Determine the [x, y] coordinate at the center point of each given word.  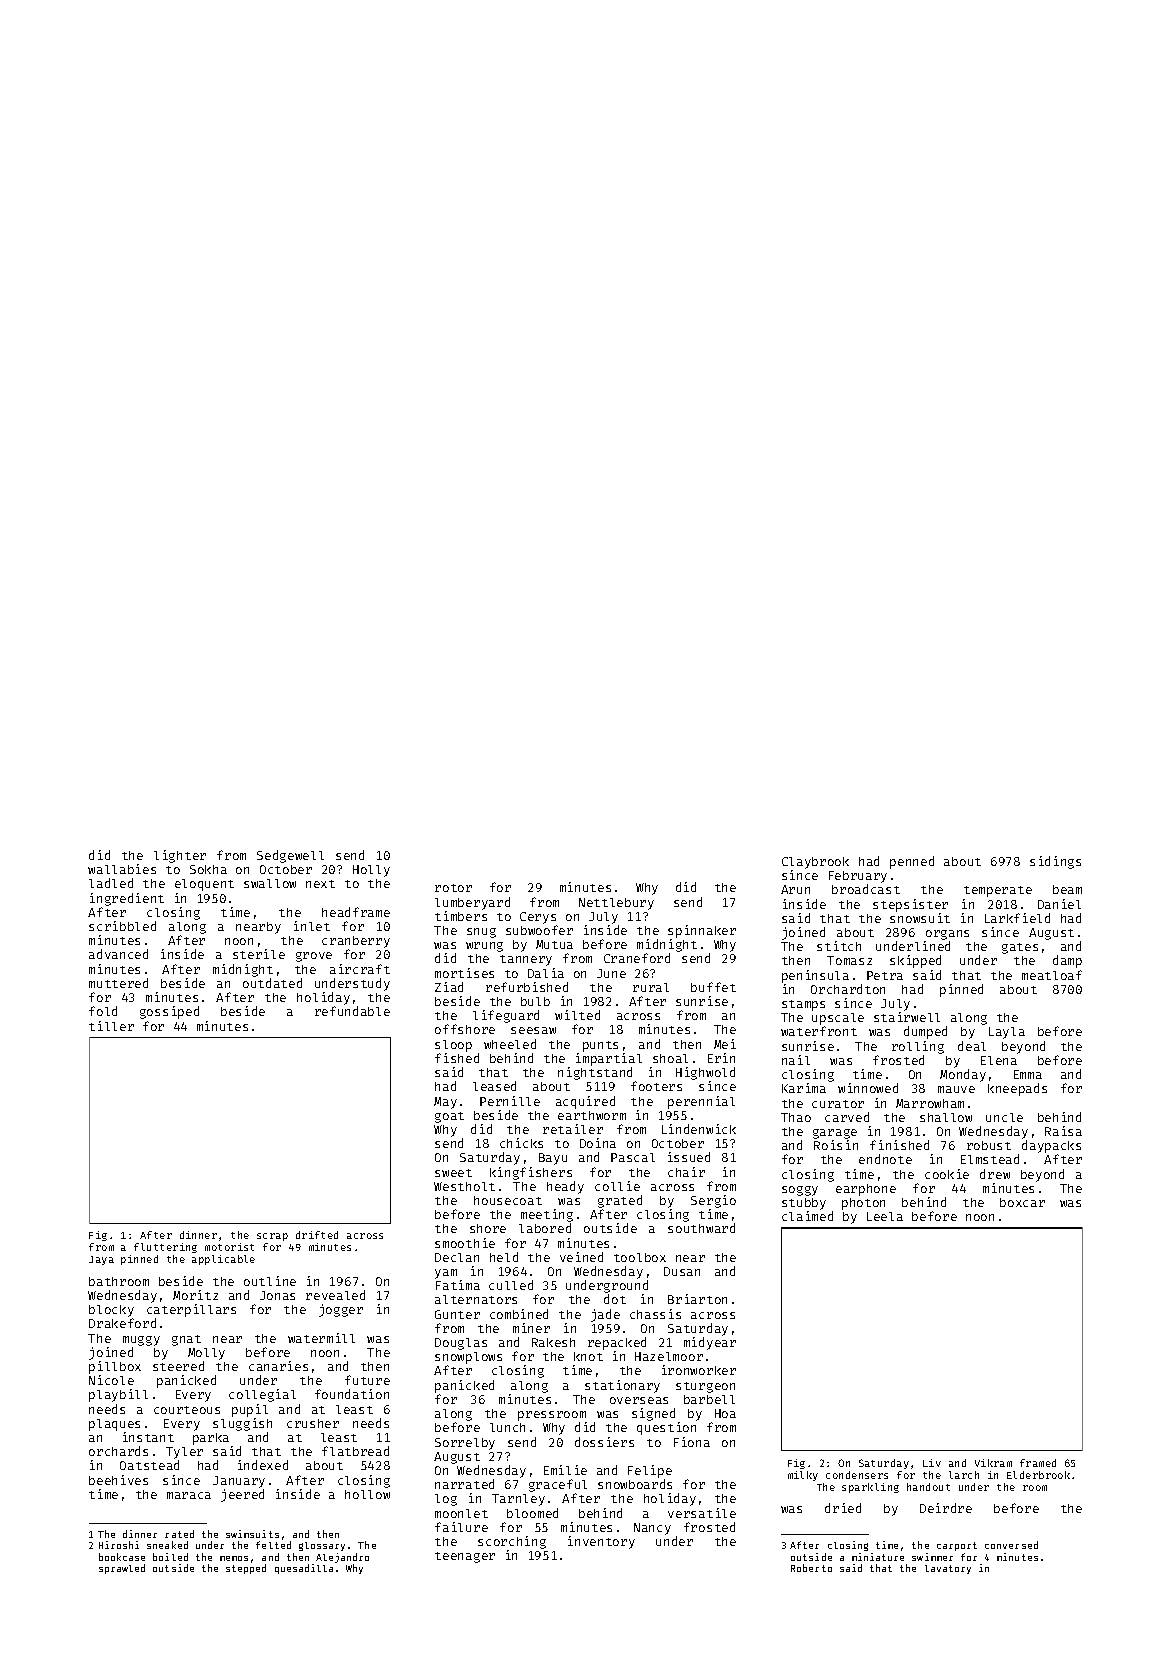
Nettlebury [616, 904]
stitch [839, 946]
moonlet [461, 1513]
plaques [114, 1425]
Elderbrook [1038, 1475]
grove [314, 957]
